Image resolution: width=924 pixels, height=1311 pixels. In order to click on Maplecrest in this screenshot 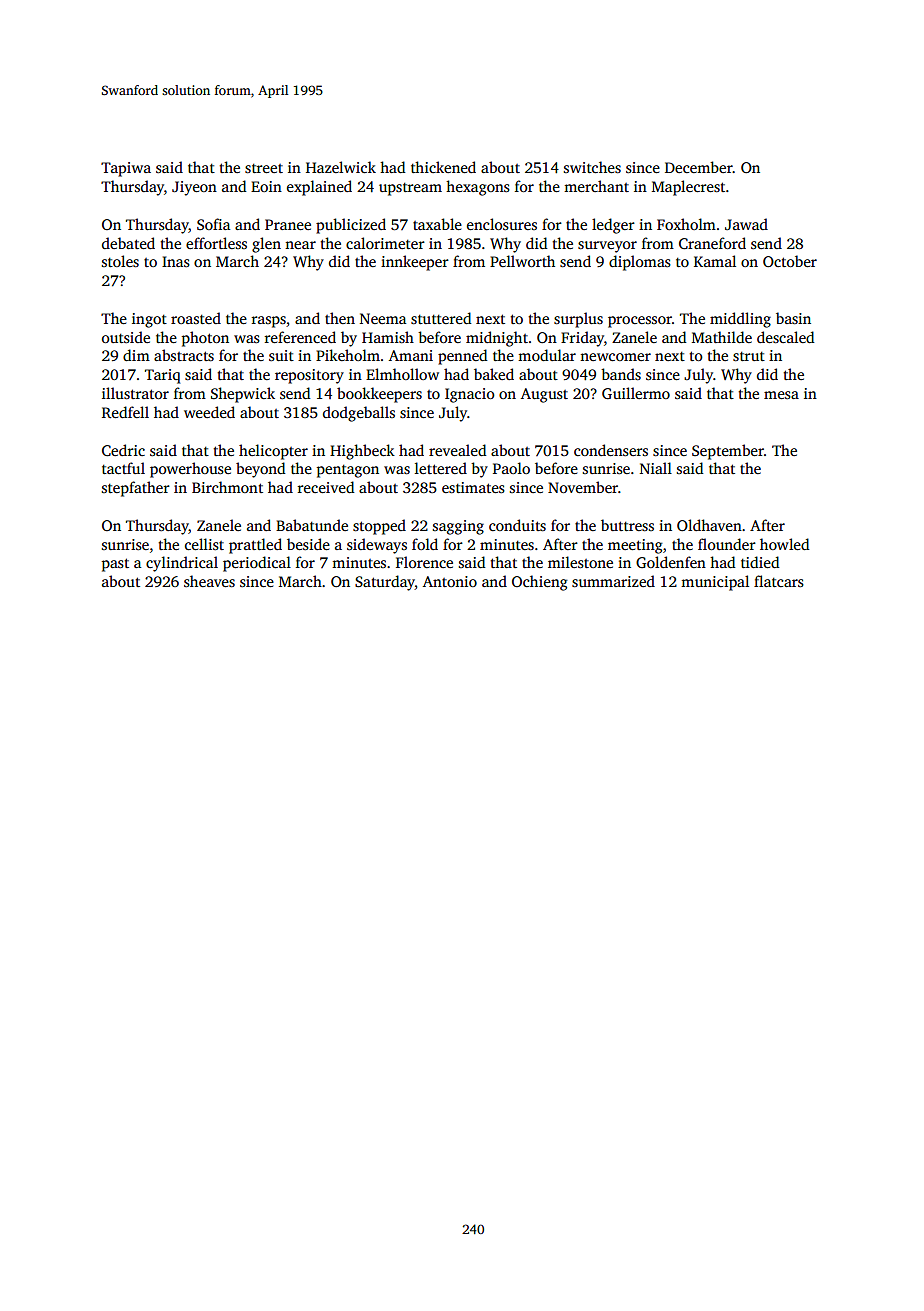, I will do `click(688, 188)`.
